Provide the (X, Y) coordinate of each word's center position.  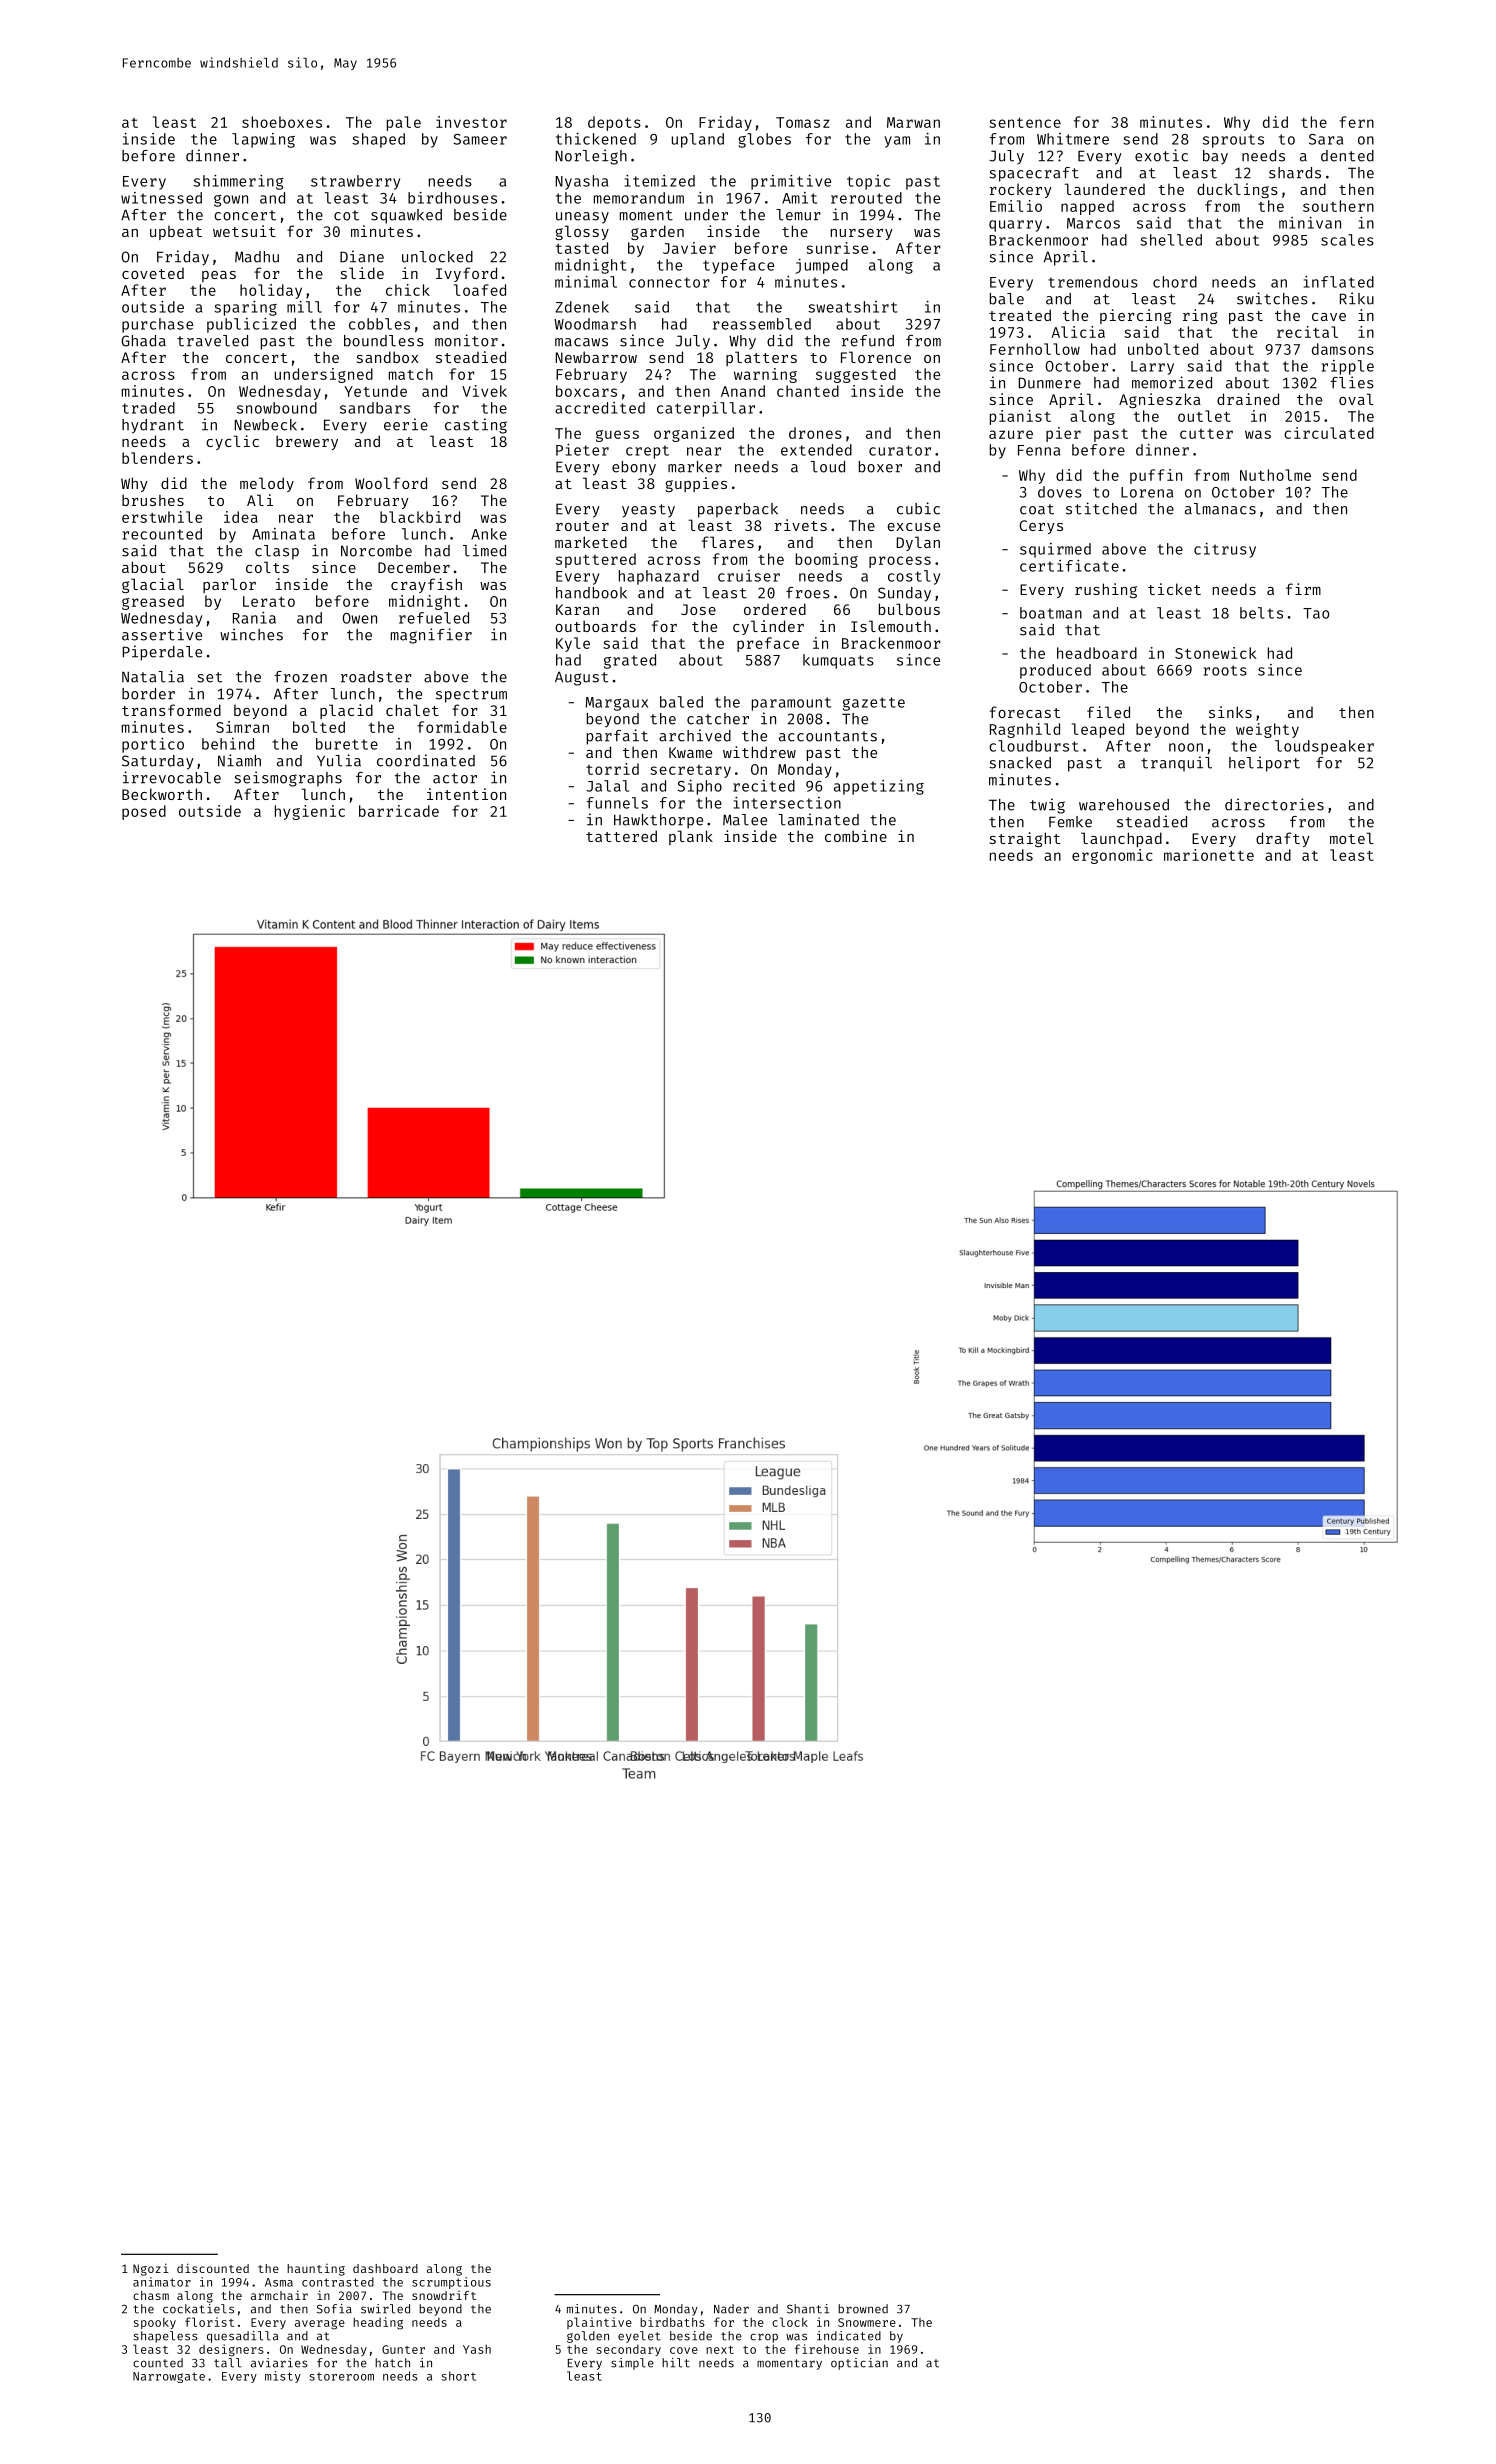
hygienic (310, 812)
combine (856, 836)
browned (863, 2309)
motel (1352, 838)
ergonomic (1112, 856)
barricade (399, 811)
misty (283, 2377)
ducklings (1237, 190)
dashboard (385, 2268)
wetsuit (244, 231)
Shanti (808, 2309)
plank (691, 837)
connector (669, 282)
